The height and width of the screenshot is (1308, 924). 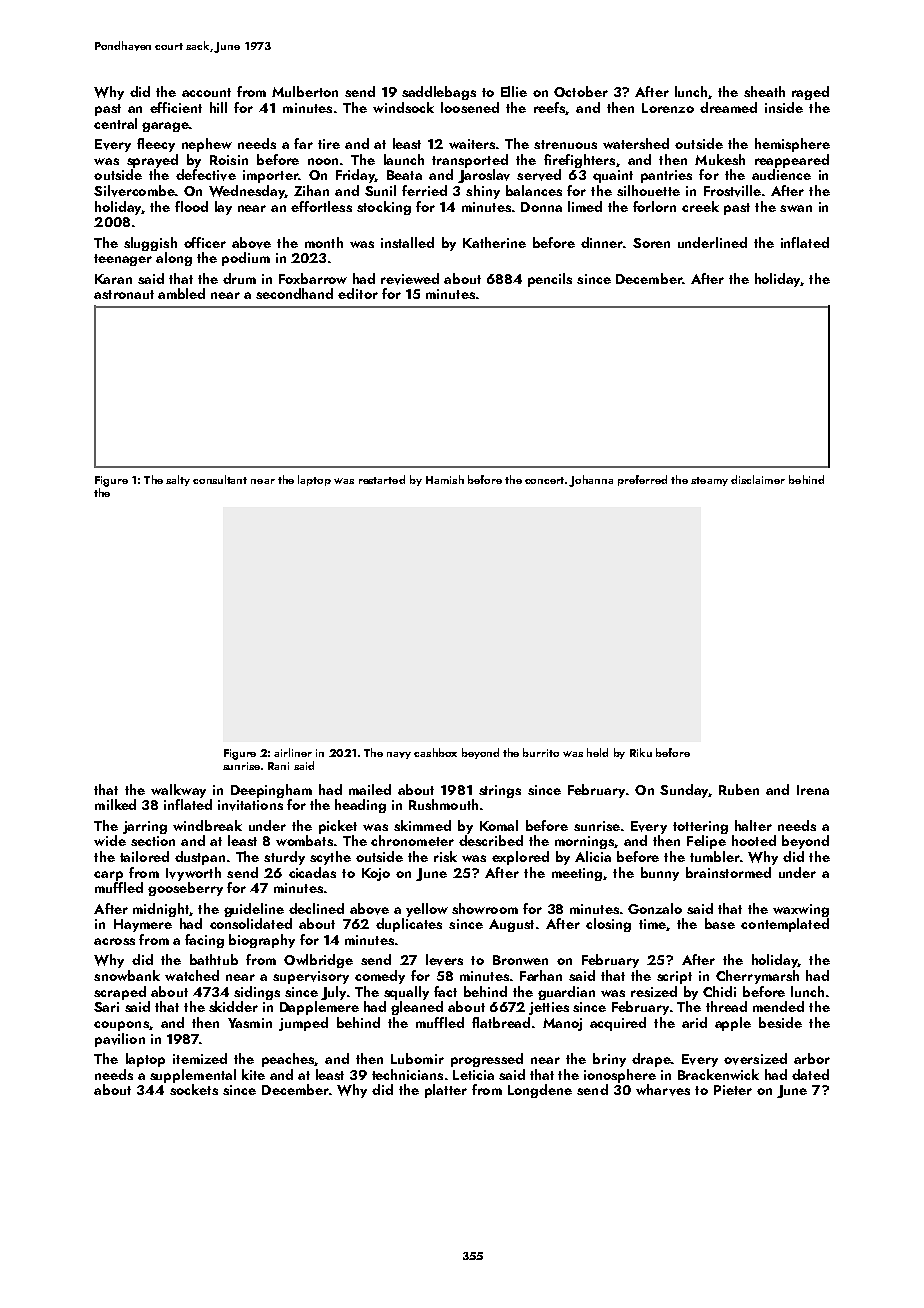 What do you see at coordinates (812, 1058) in the screenshot?
I see `arbor` at bounding box center [812, 1058].
